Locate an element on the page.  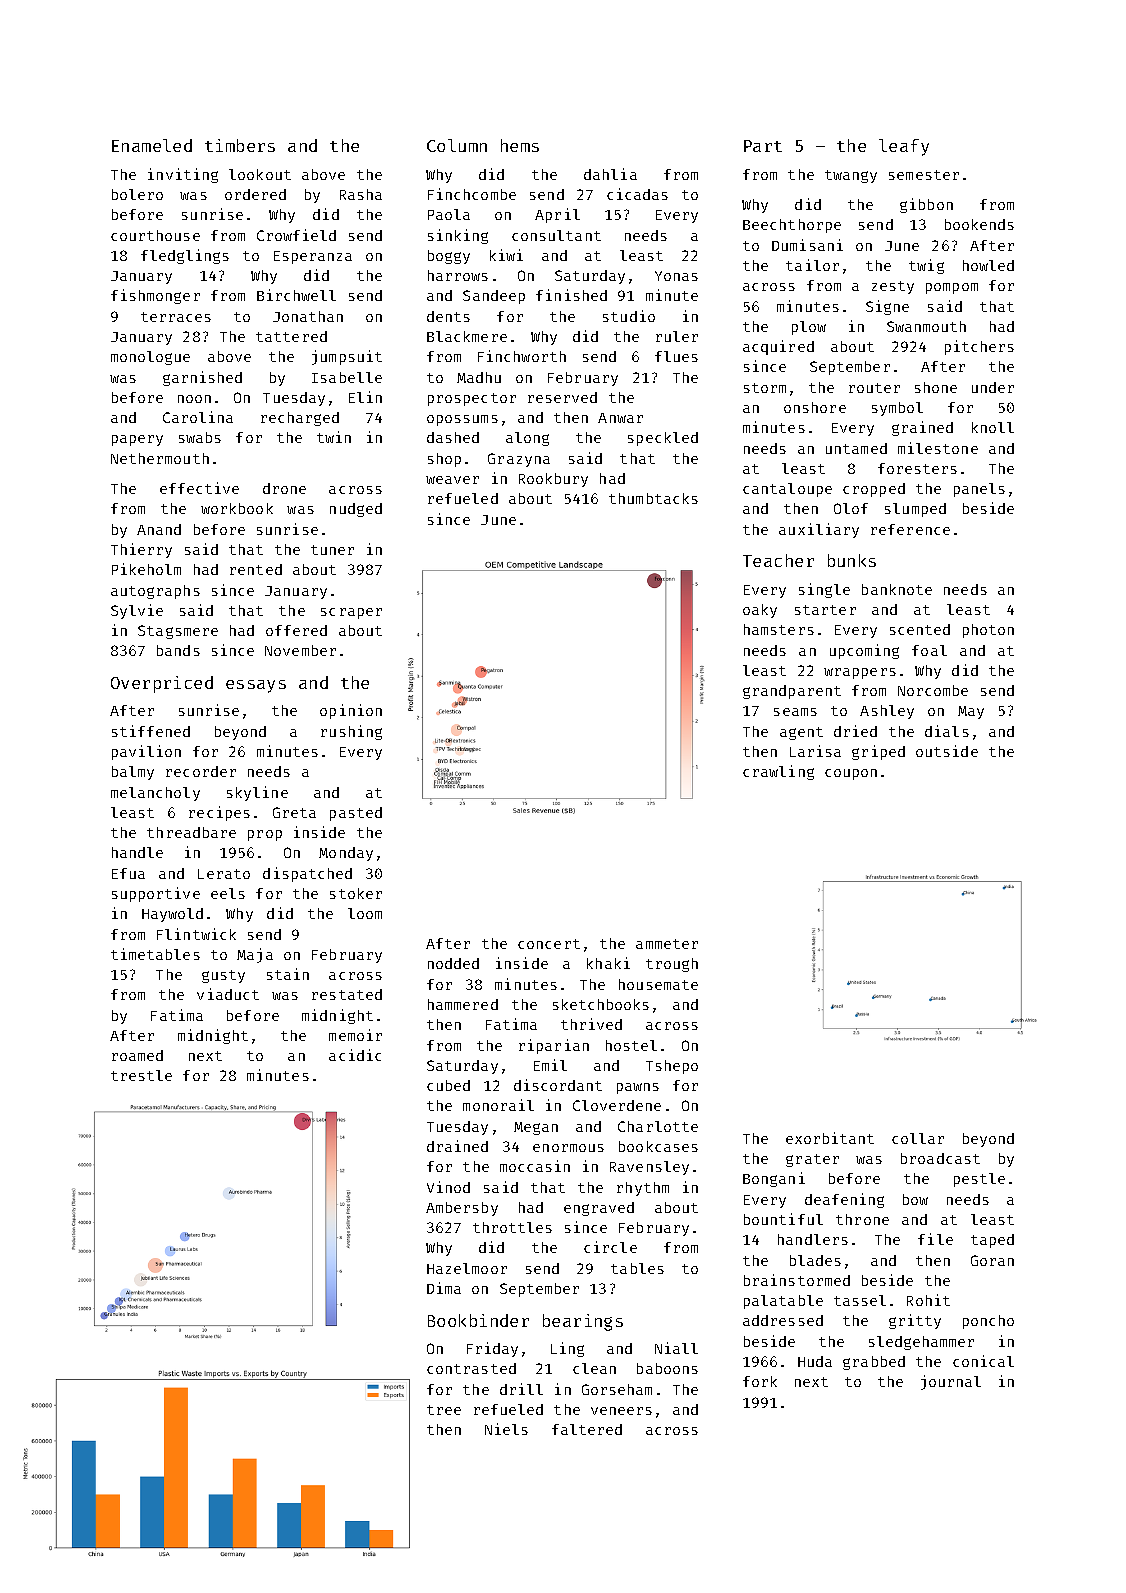
viaduct is located at coordinates (228, 994).
